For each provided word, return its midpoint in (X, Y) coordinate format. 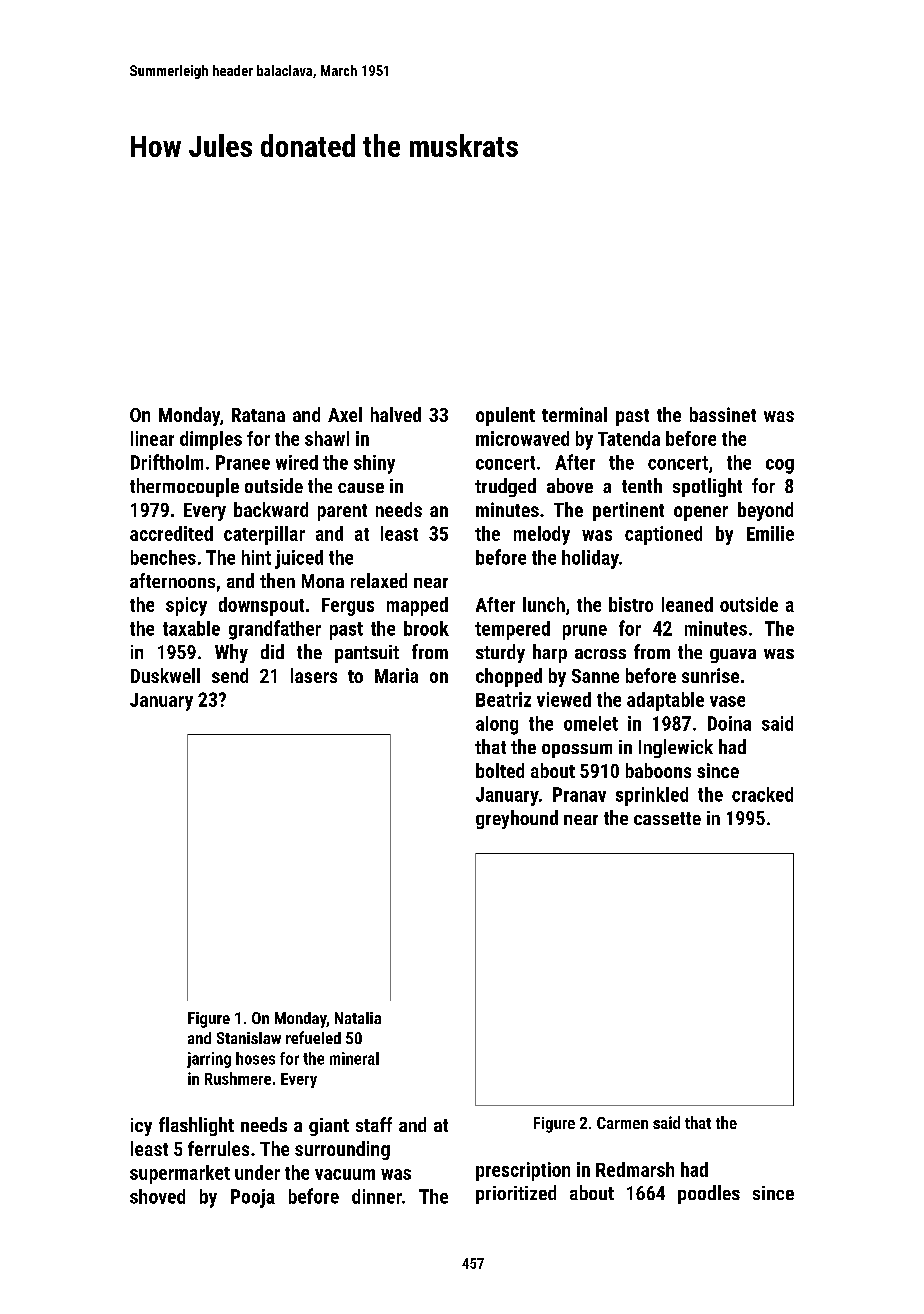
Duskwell (165, 675)
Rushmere (238, 1078)
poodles (709, 1194)
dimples (211, 440)
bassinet (723, 414)
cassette (667, 818)
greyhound (517, 819)
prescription (523, 1171)
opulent (505, 416)
